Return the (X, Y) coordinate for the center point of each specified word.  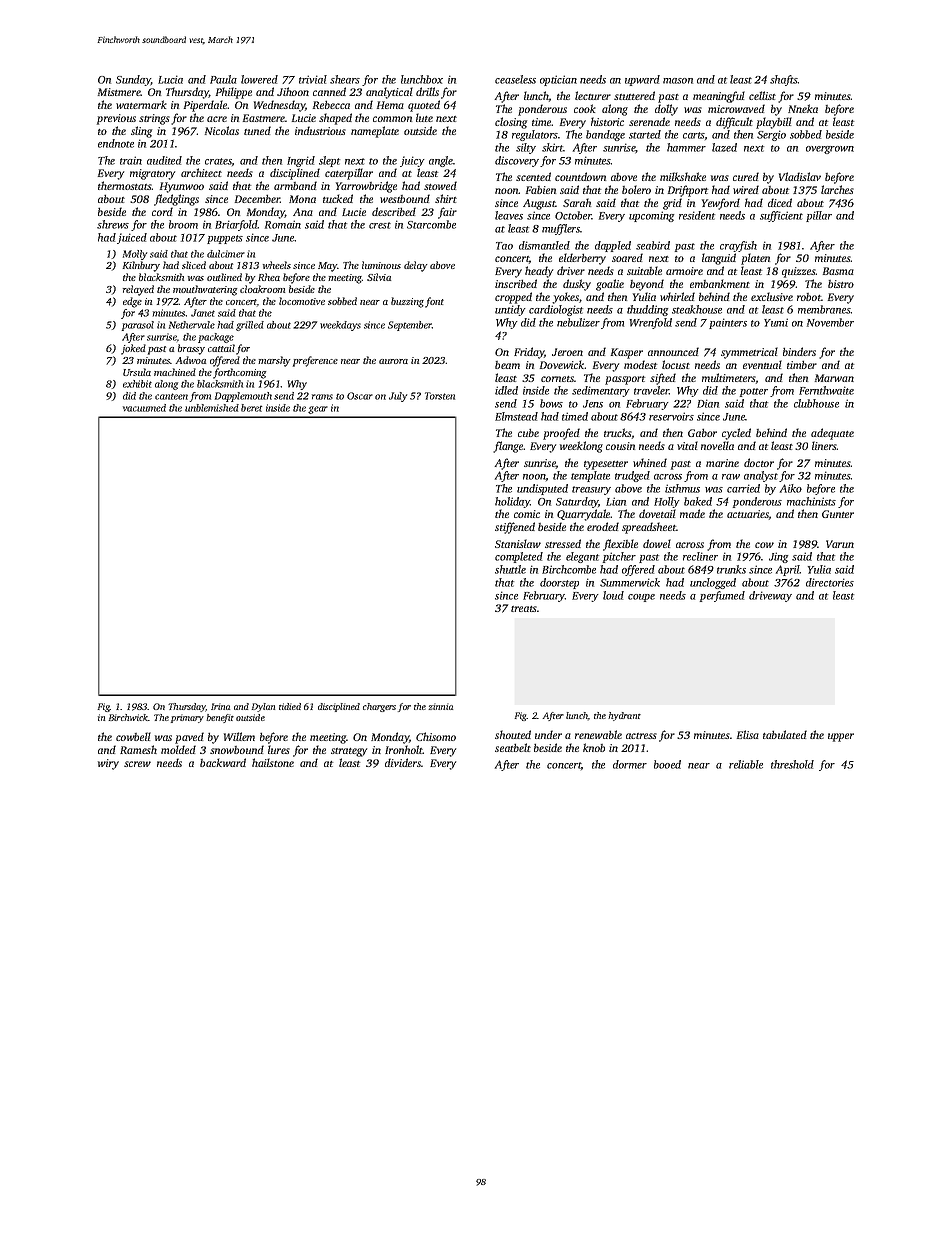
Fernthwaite (826, 390)
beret (251, 408)
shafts (784, 80)
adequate (832, 434)
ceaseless (515, 79)
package (216, 338)
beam (507, 365)
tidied (290, 706)
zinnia (440, 706)
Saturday (577, 502)
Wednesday (279, 106)
